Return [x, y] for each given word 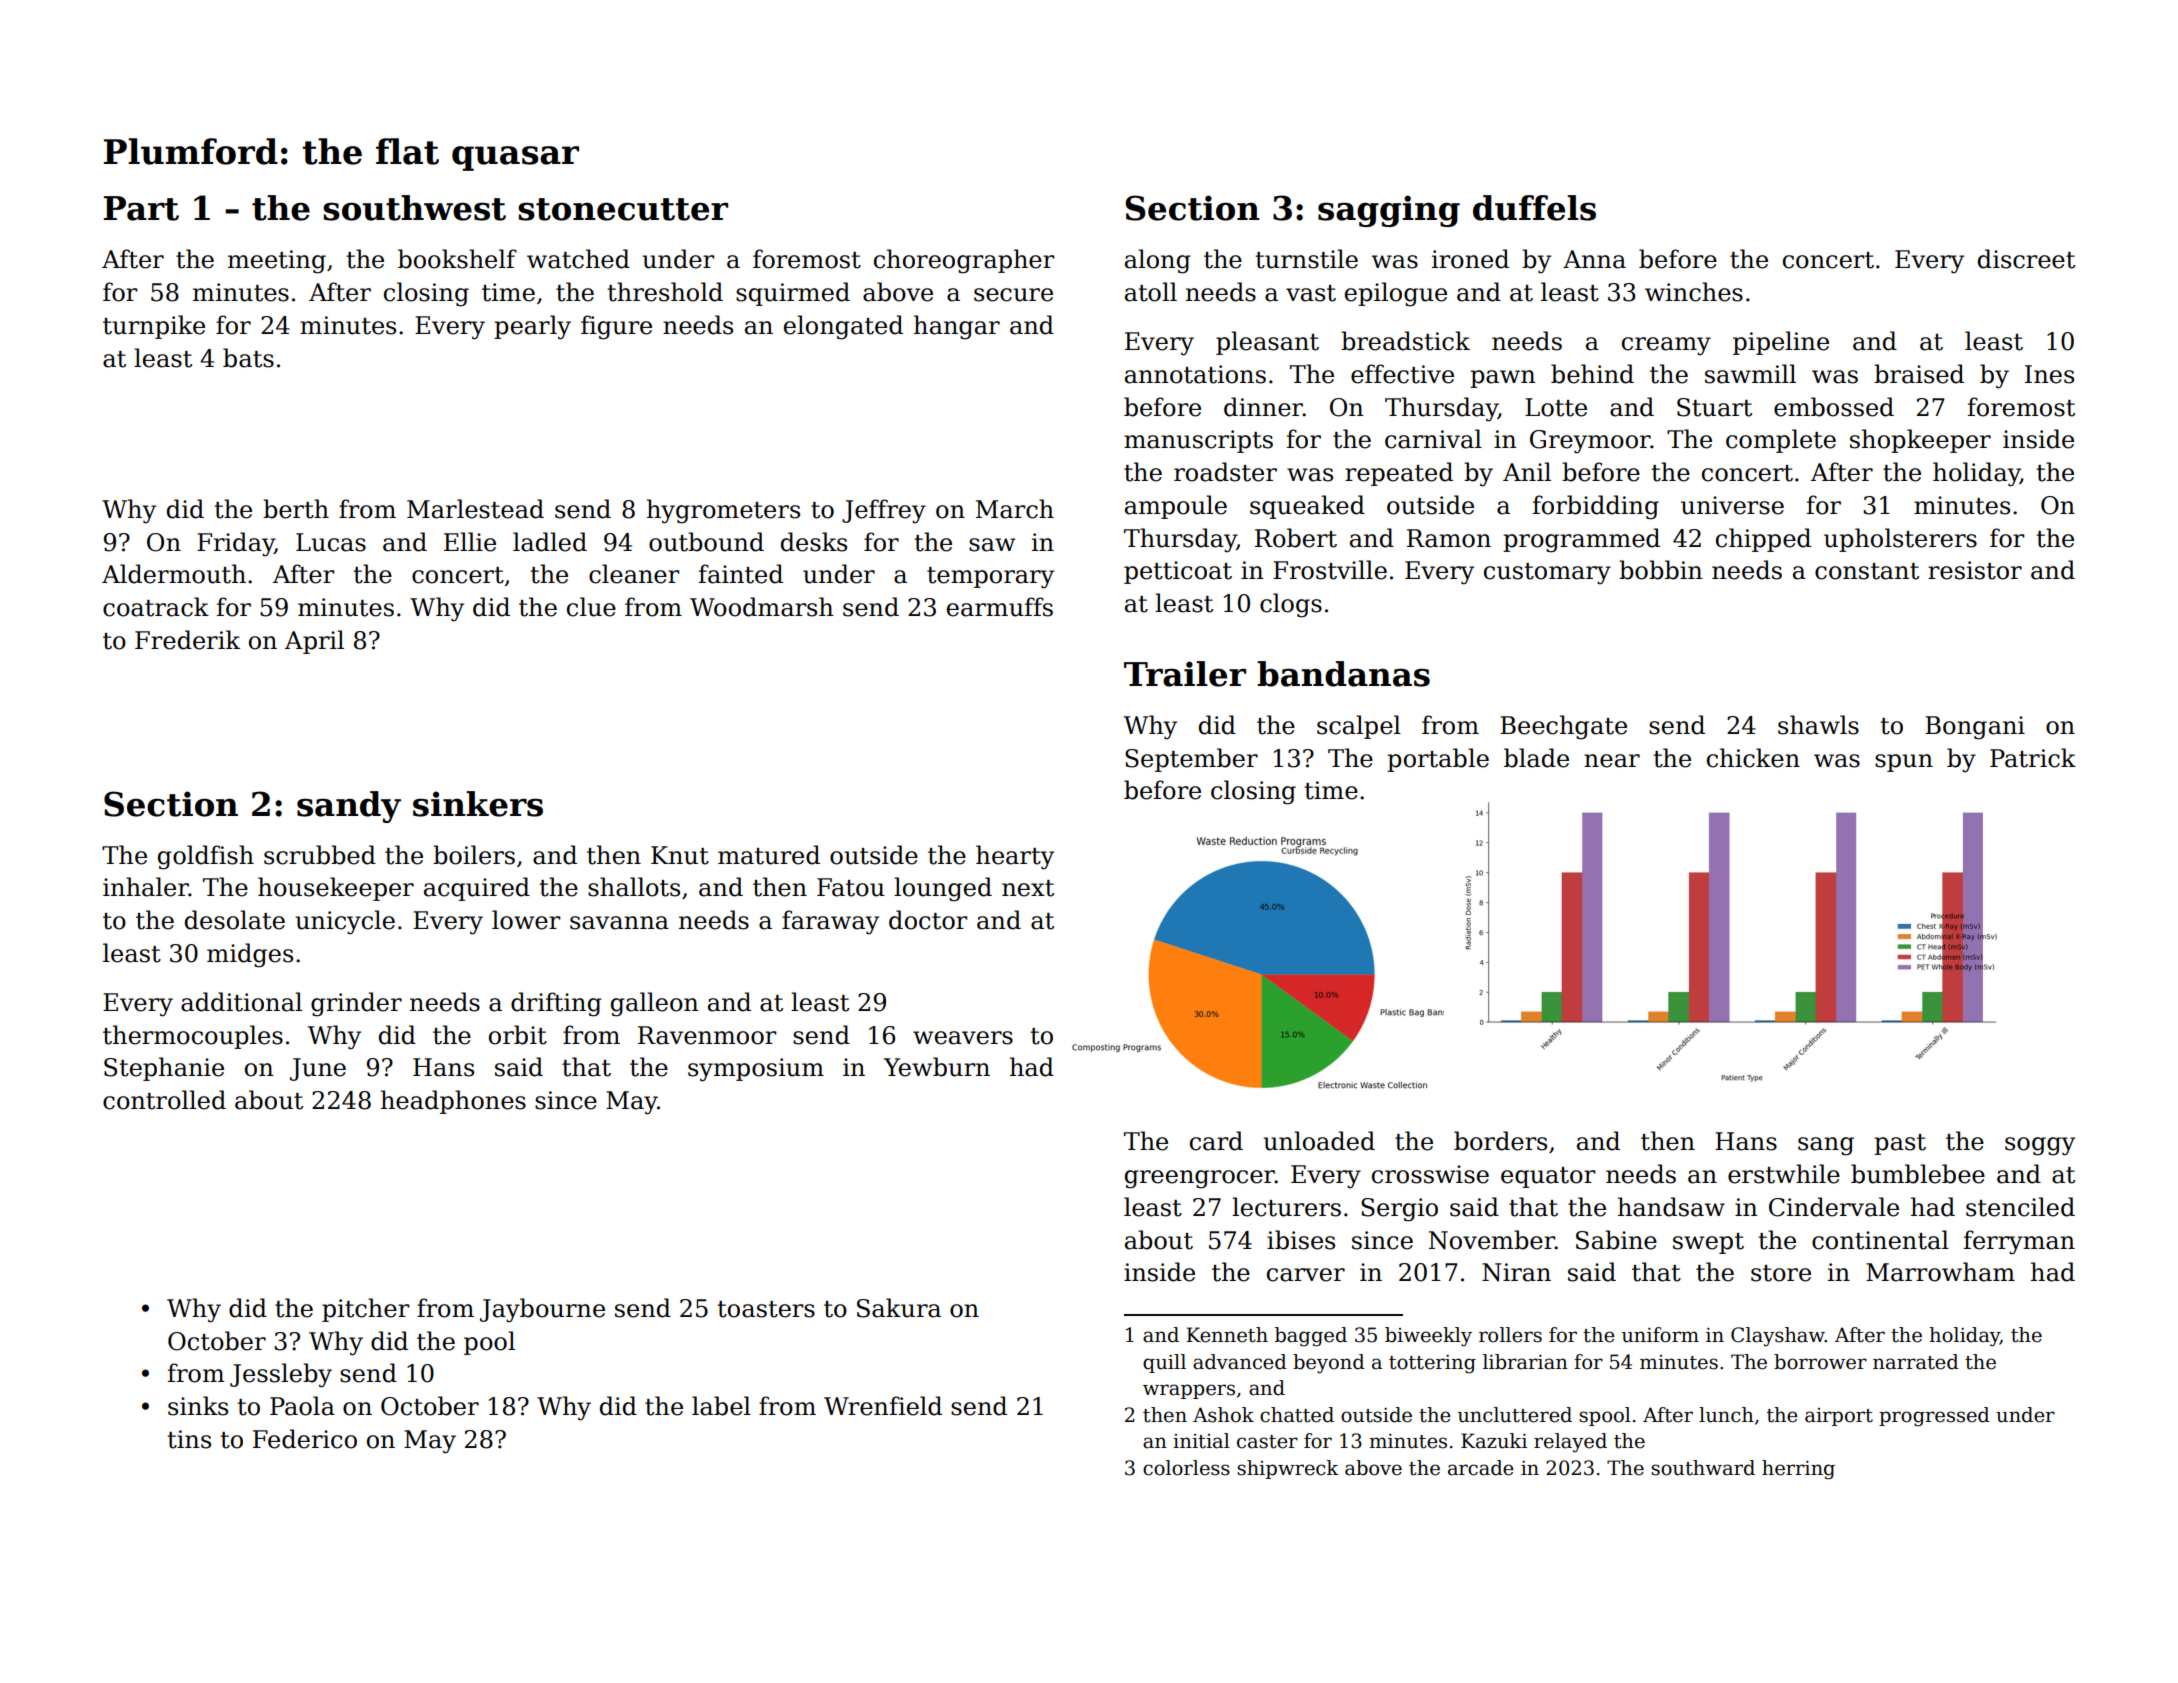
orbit [518, 1035]
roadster [1225, 472]
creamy [1666, 346]
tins [189, 1439]
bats [248, 358]
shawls [1818, 725]
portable [1438, 760]
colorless [1186, 1468]
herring [1798, 1470]
